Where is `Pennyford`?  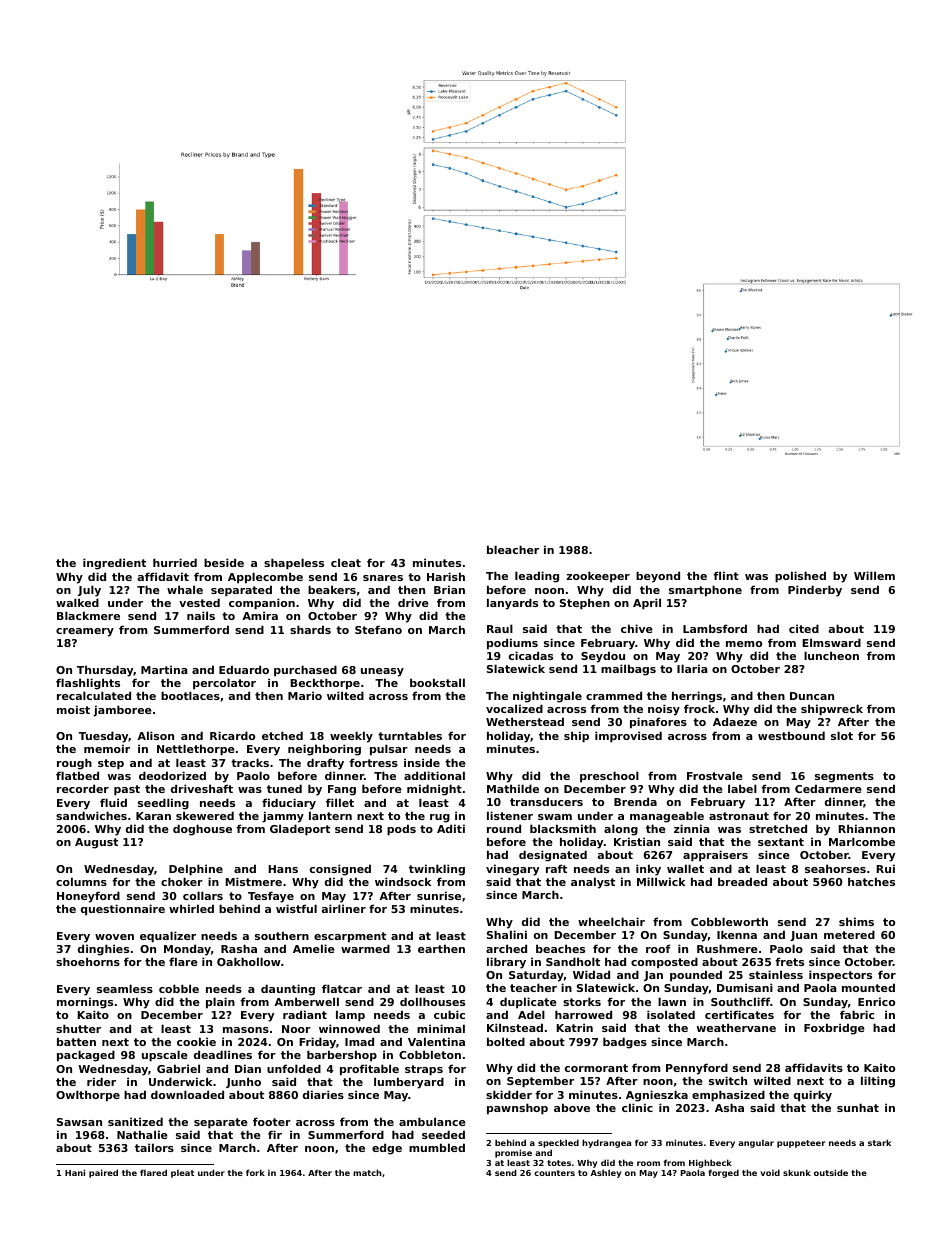 Pennyford is located at coordinates (697, 1069).
